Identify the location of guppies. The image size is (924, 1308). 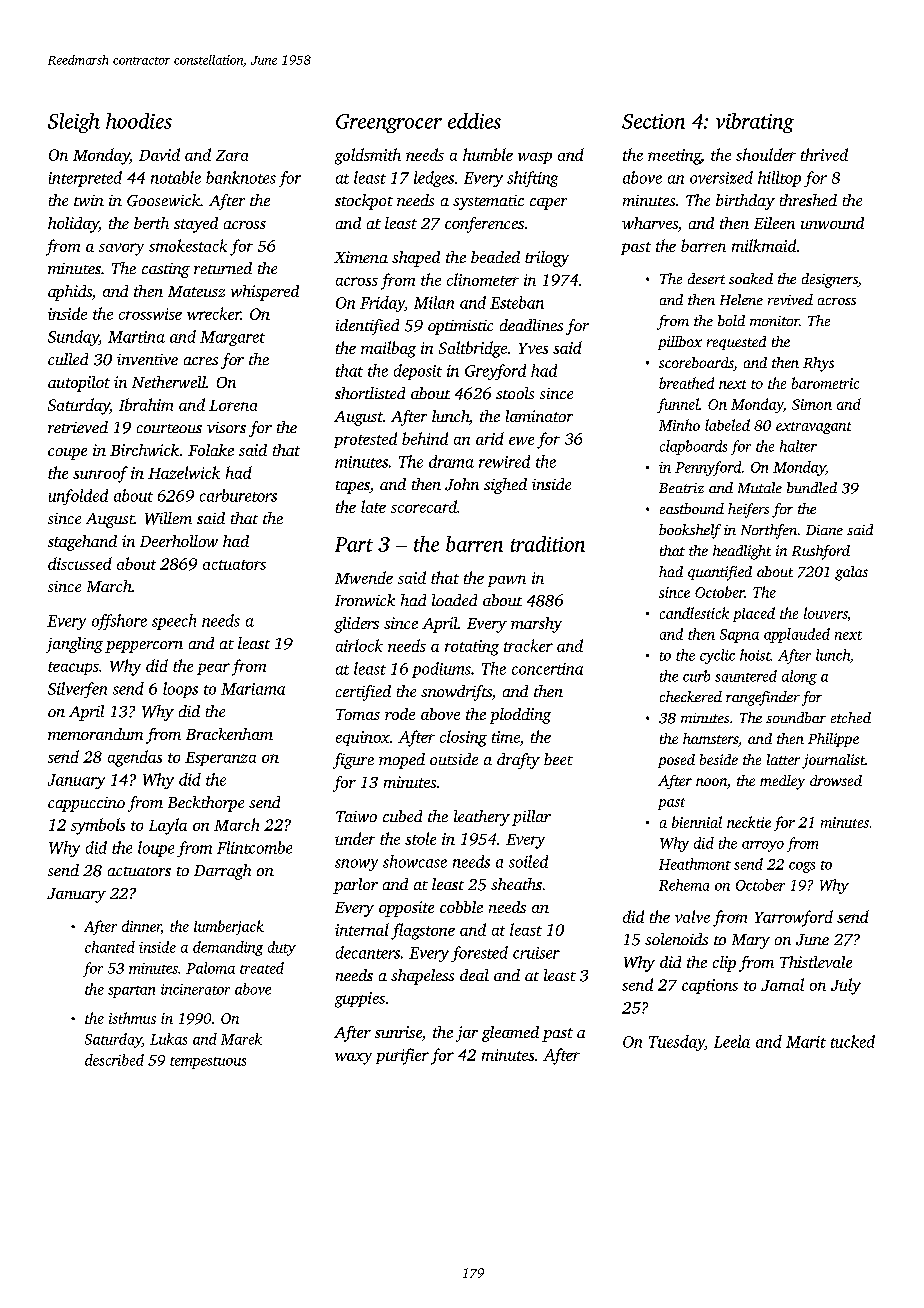
(360, 1000).
